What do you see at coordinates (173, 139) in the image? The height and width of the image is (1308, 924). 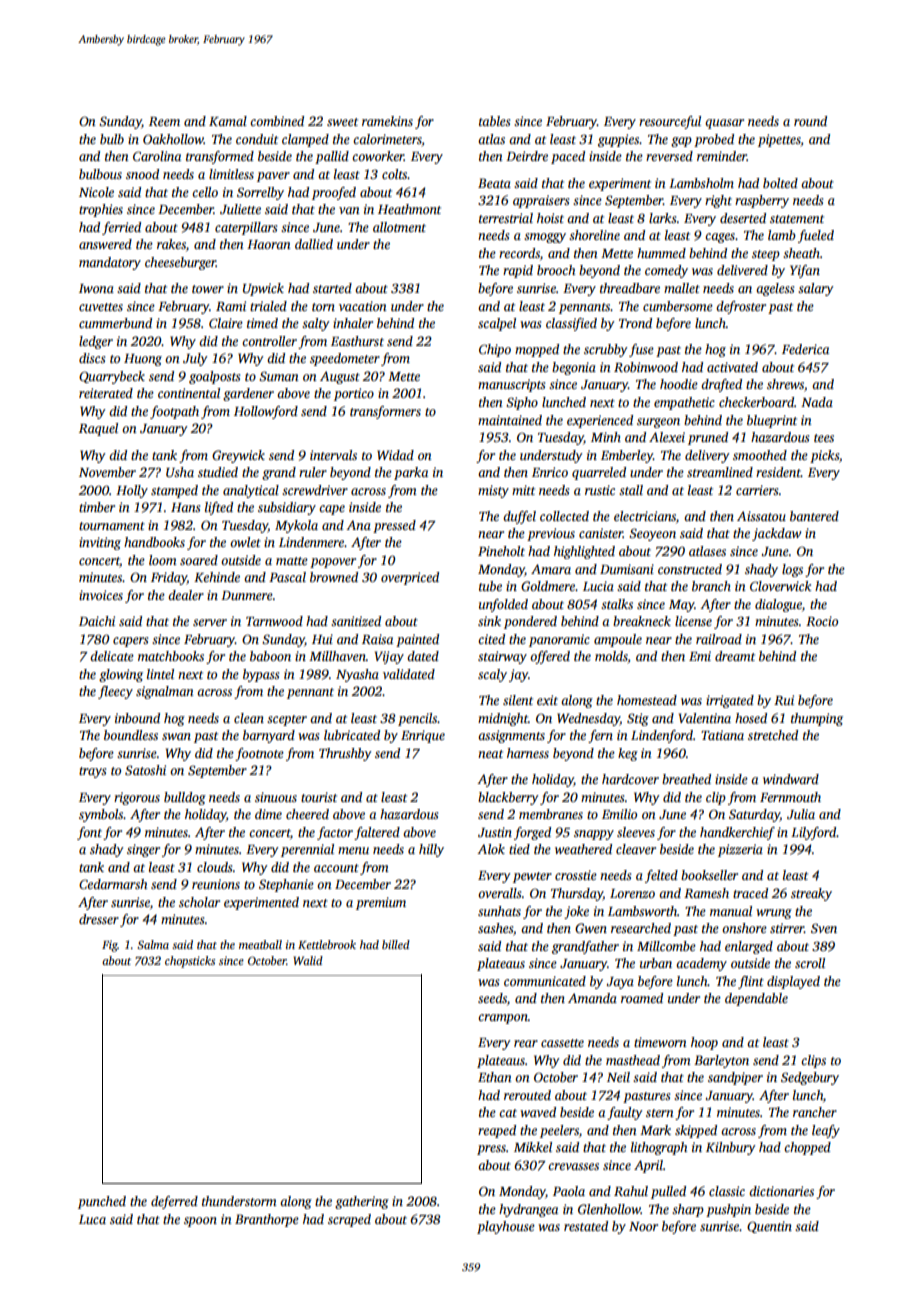 I see `Oakhollow` at bounding box center [173, 139].
